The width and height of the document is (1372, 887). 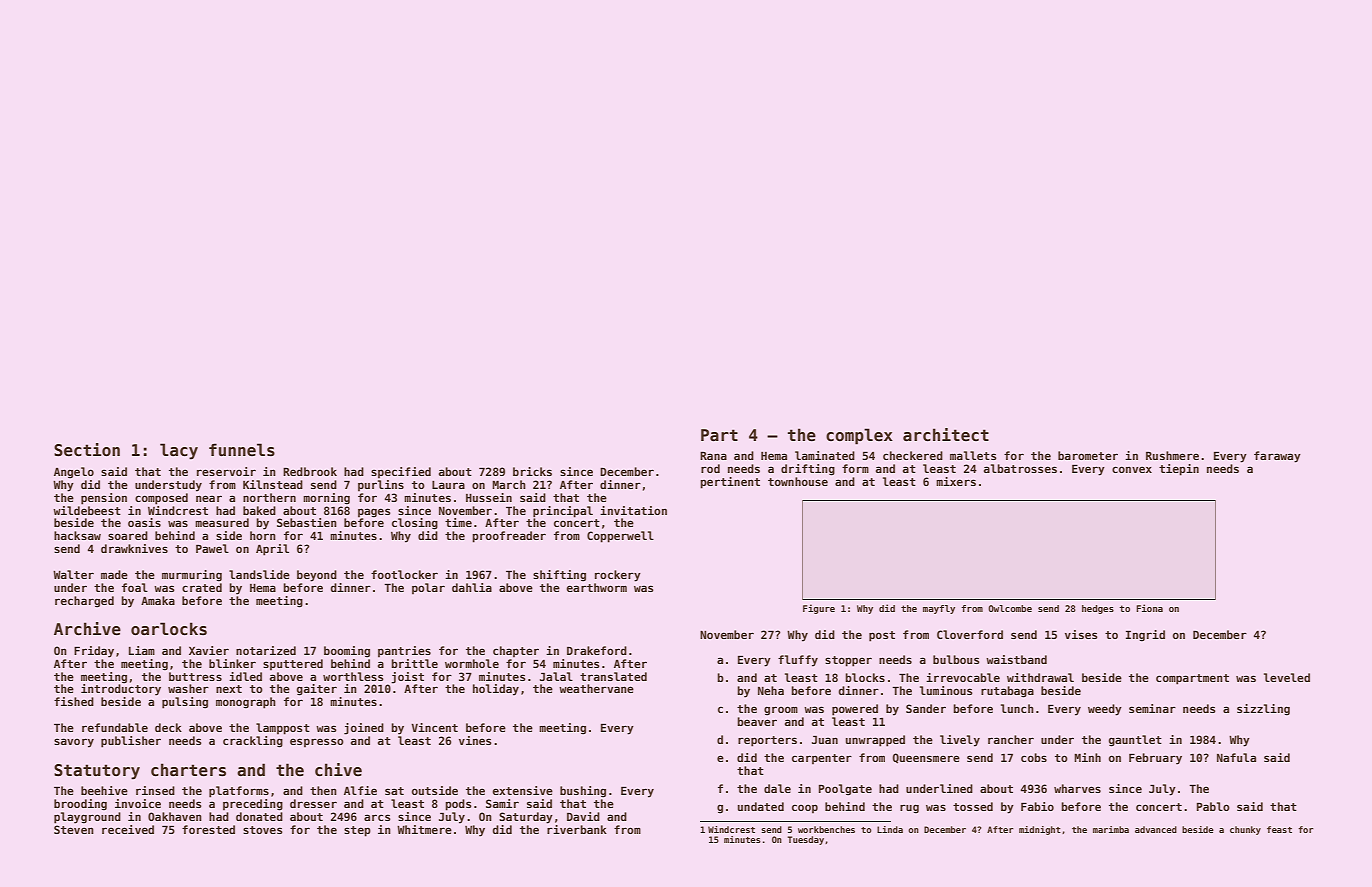 I want to click on faraway, so click(x=1277, y=457).
